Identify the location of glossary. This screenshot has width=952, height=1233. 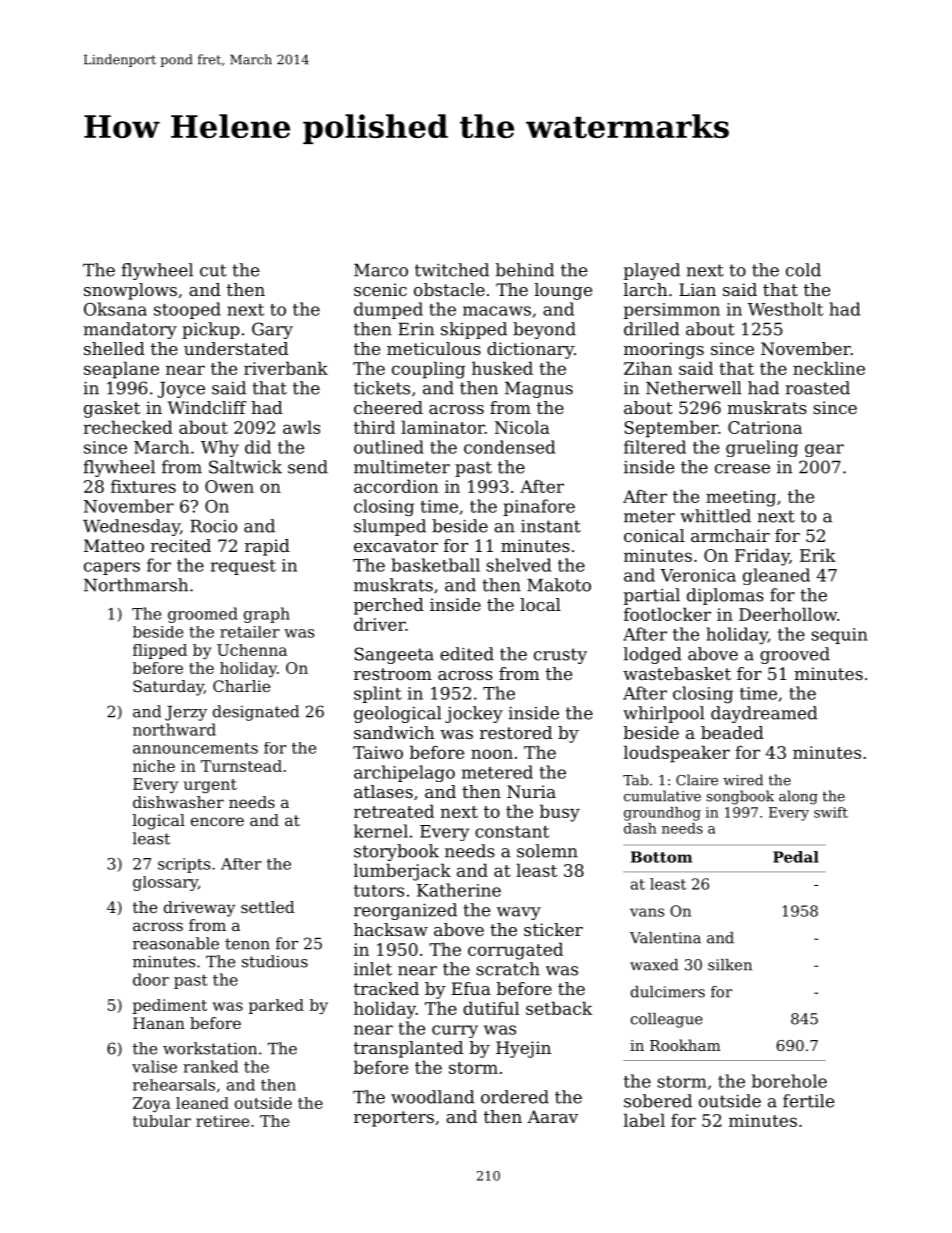
(165, 883).
